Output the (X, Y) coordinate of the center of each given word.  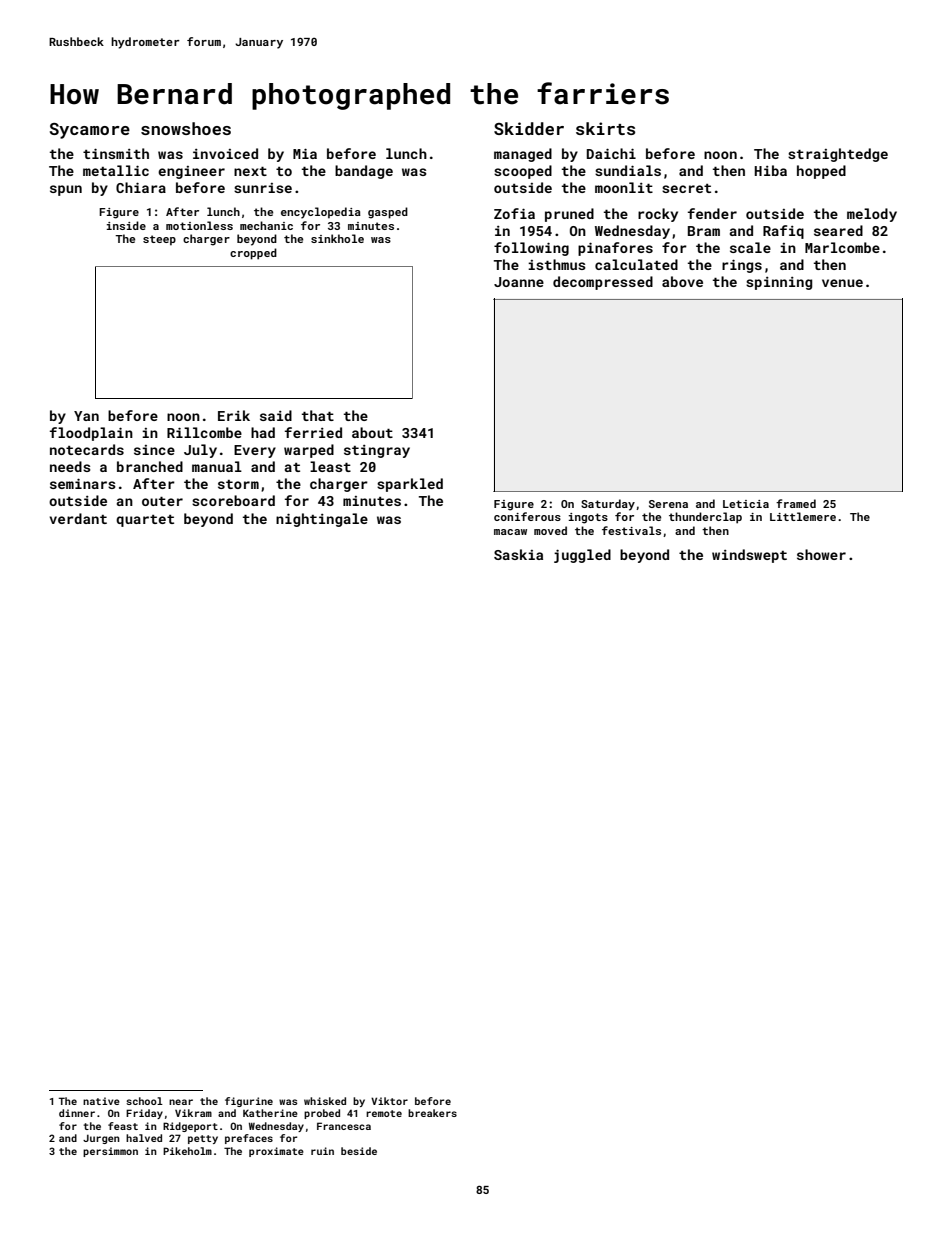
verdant (78, 518)
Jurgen (101, 1139)
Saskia (518, 554)
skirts (605, 128)
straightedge (838, 155)
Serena (668, 504)
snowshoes (186, 128)
